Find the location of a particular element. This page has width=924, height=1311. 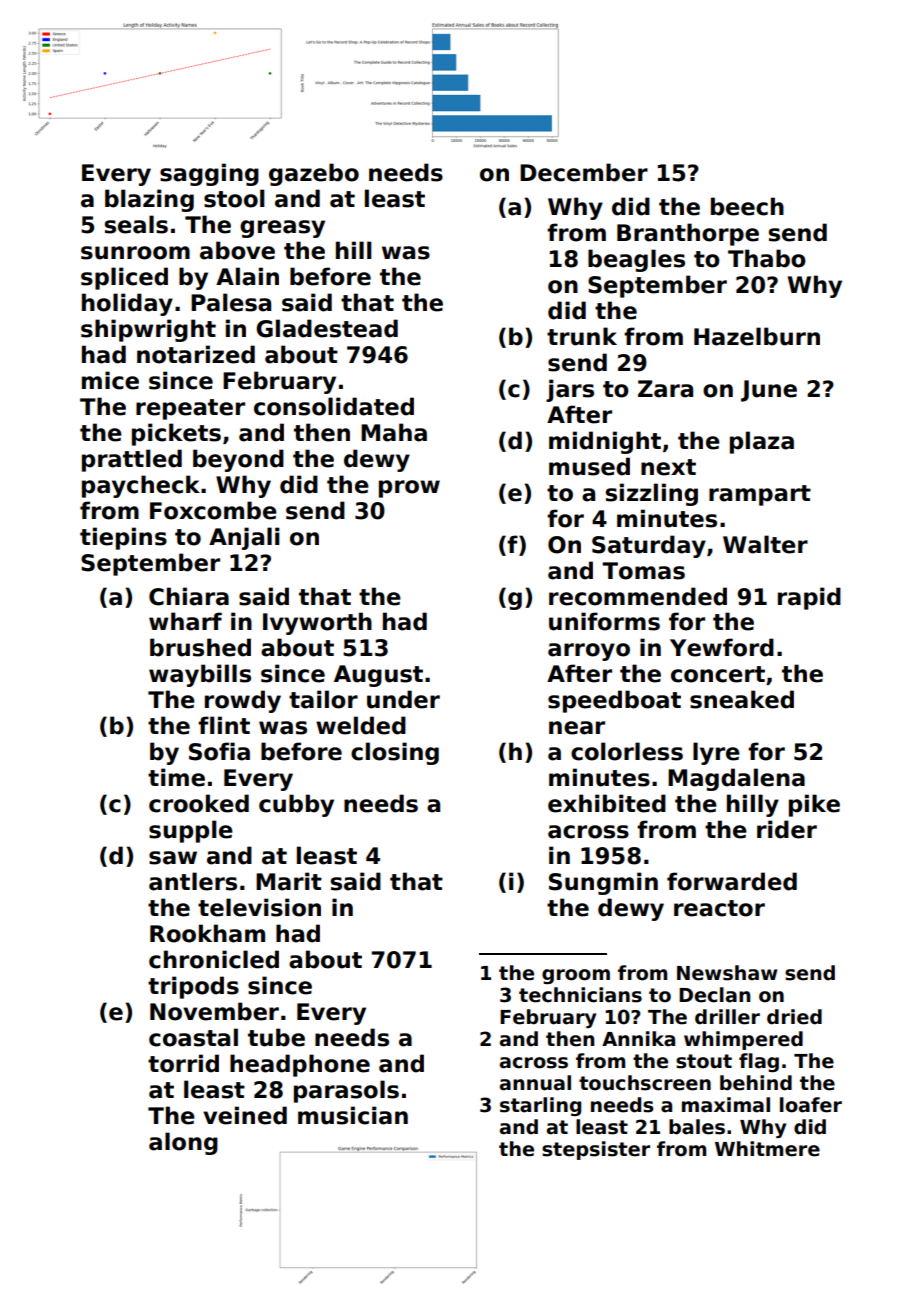

mice is located at coordinates (110, 380).
